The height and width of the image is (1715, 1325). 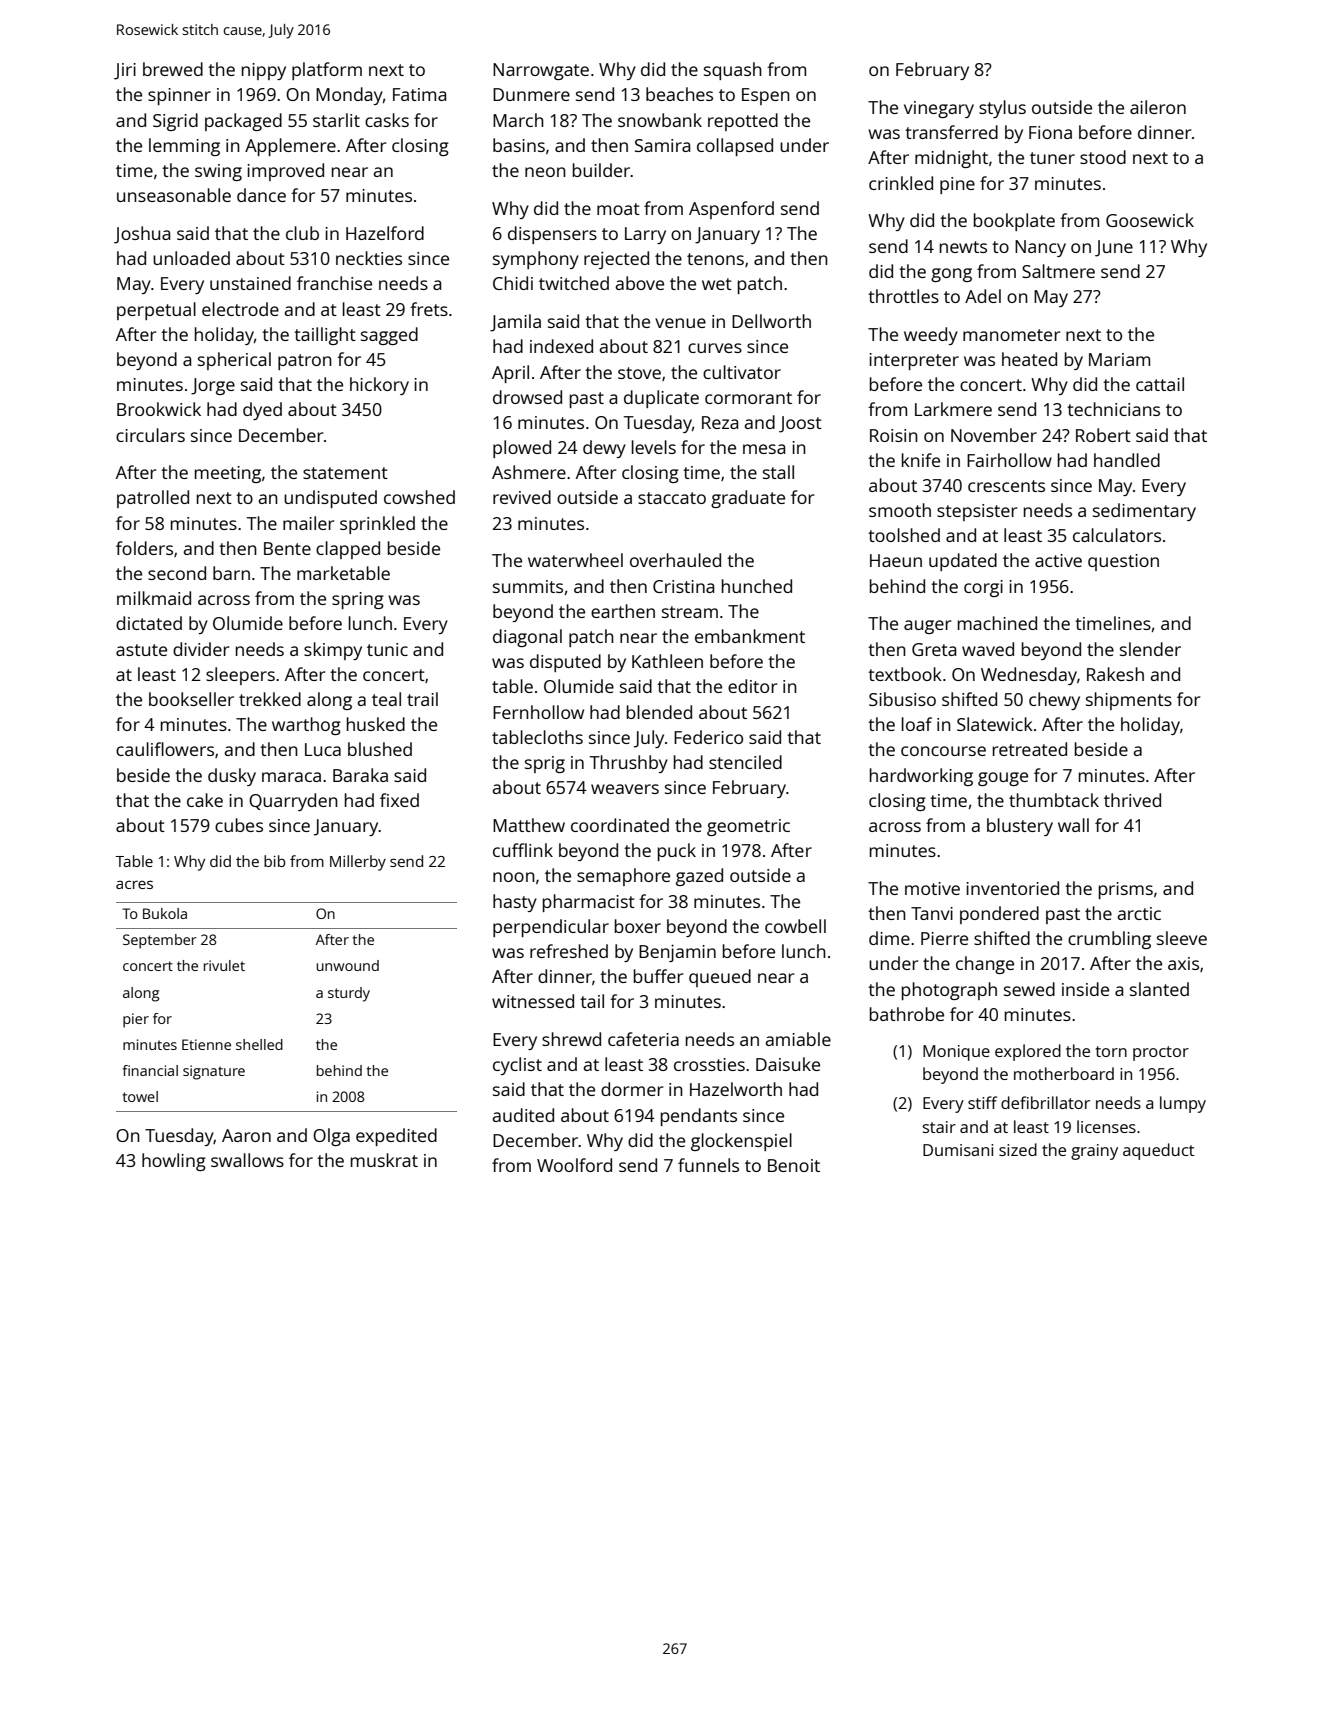 What do you see at coordinates (618, 209) in the image?
I see `moat` at bounding box center [618, 209].
